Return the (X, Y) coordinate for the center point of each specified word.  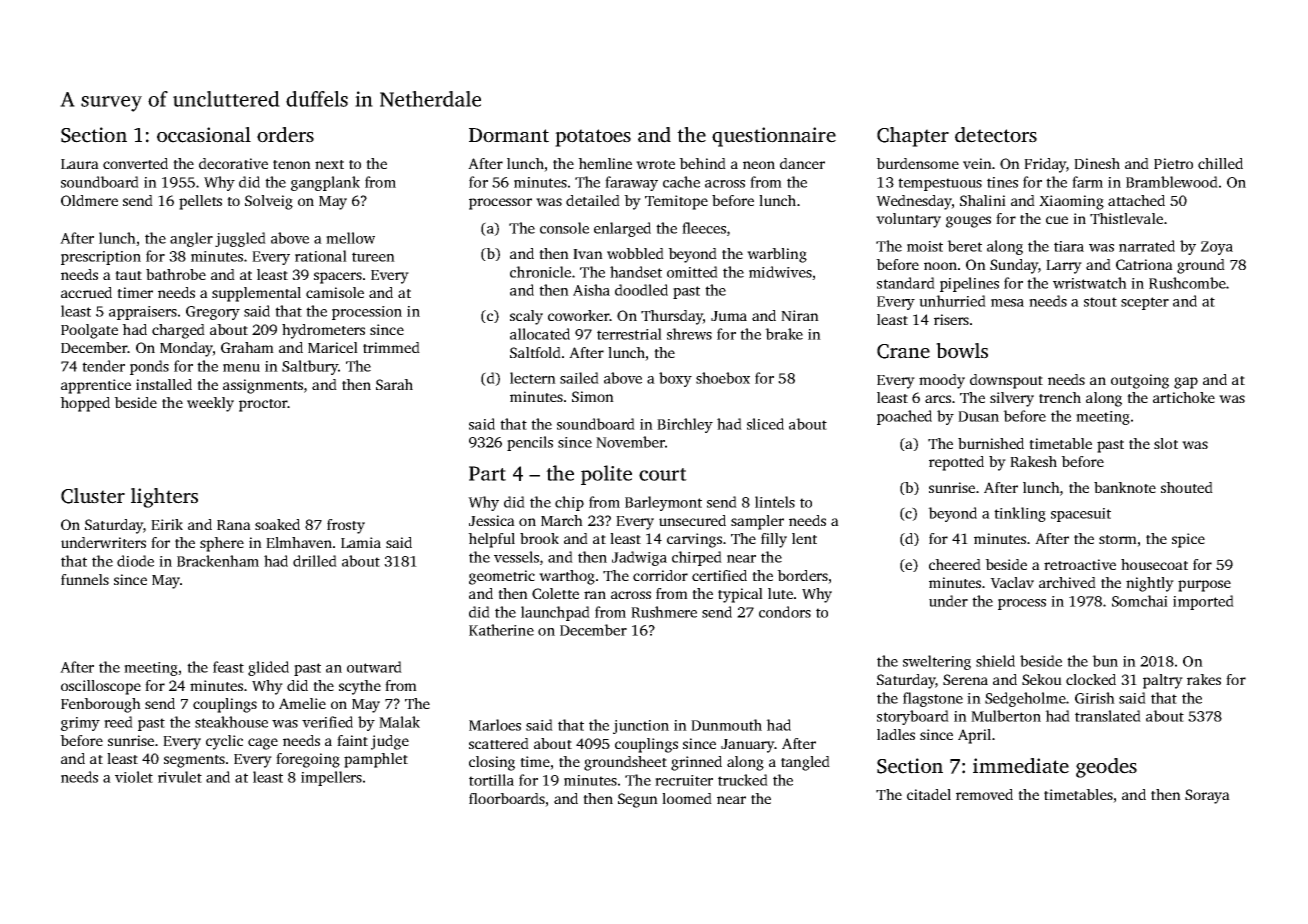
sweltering (937, 662)
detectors (996, 135)
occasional (204, 135)
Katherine (501, 630)
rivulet (180, 777)
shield (995, 661)
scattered (499, 743)
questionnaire (774, 137)
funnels (85, 579)
